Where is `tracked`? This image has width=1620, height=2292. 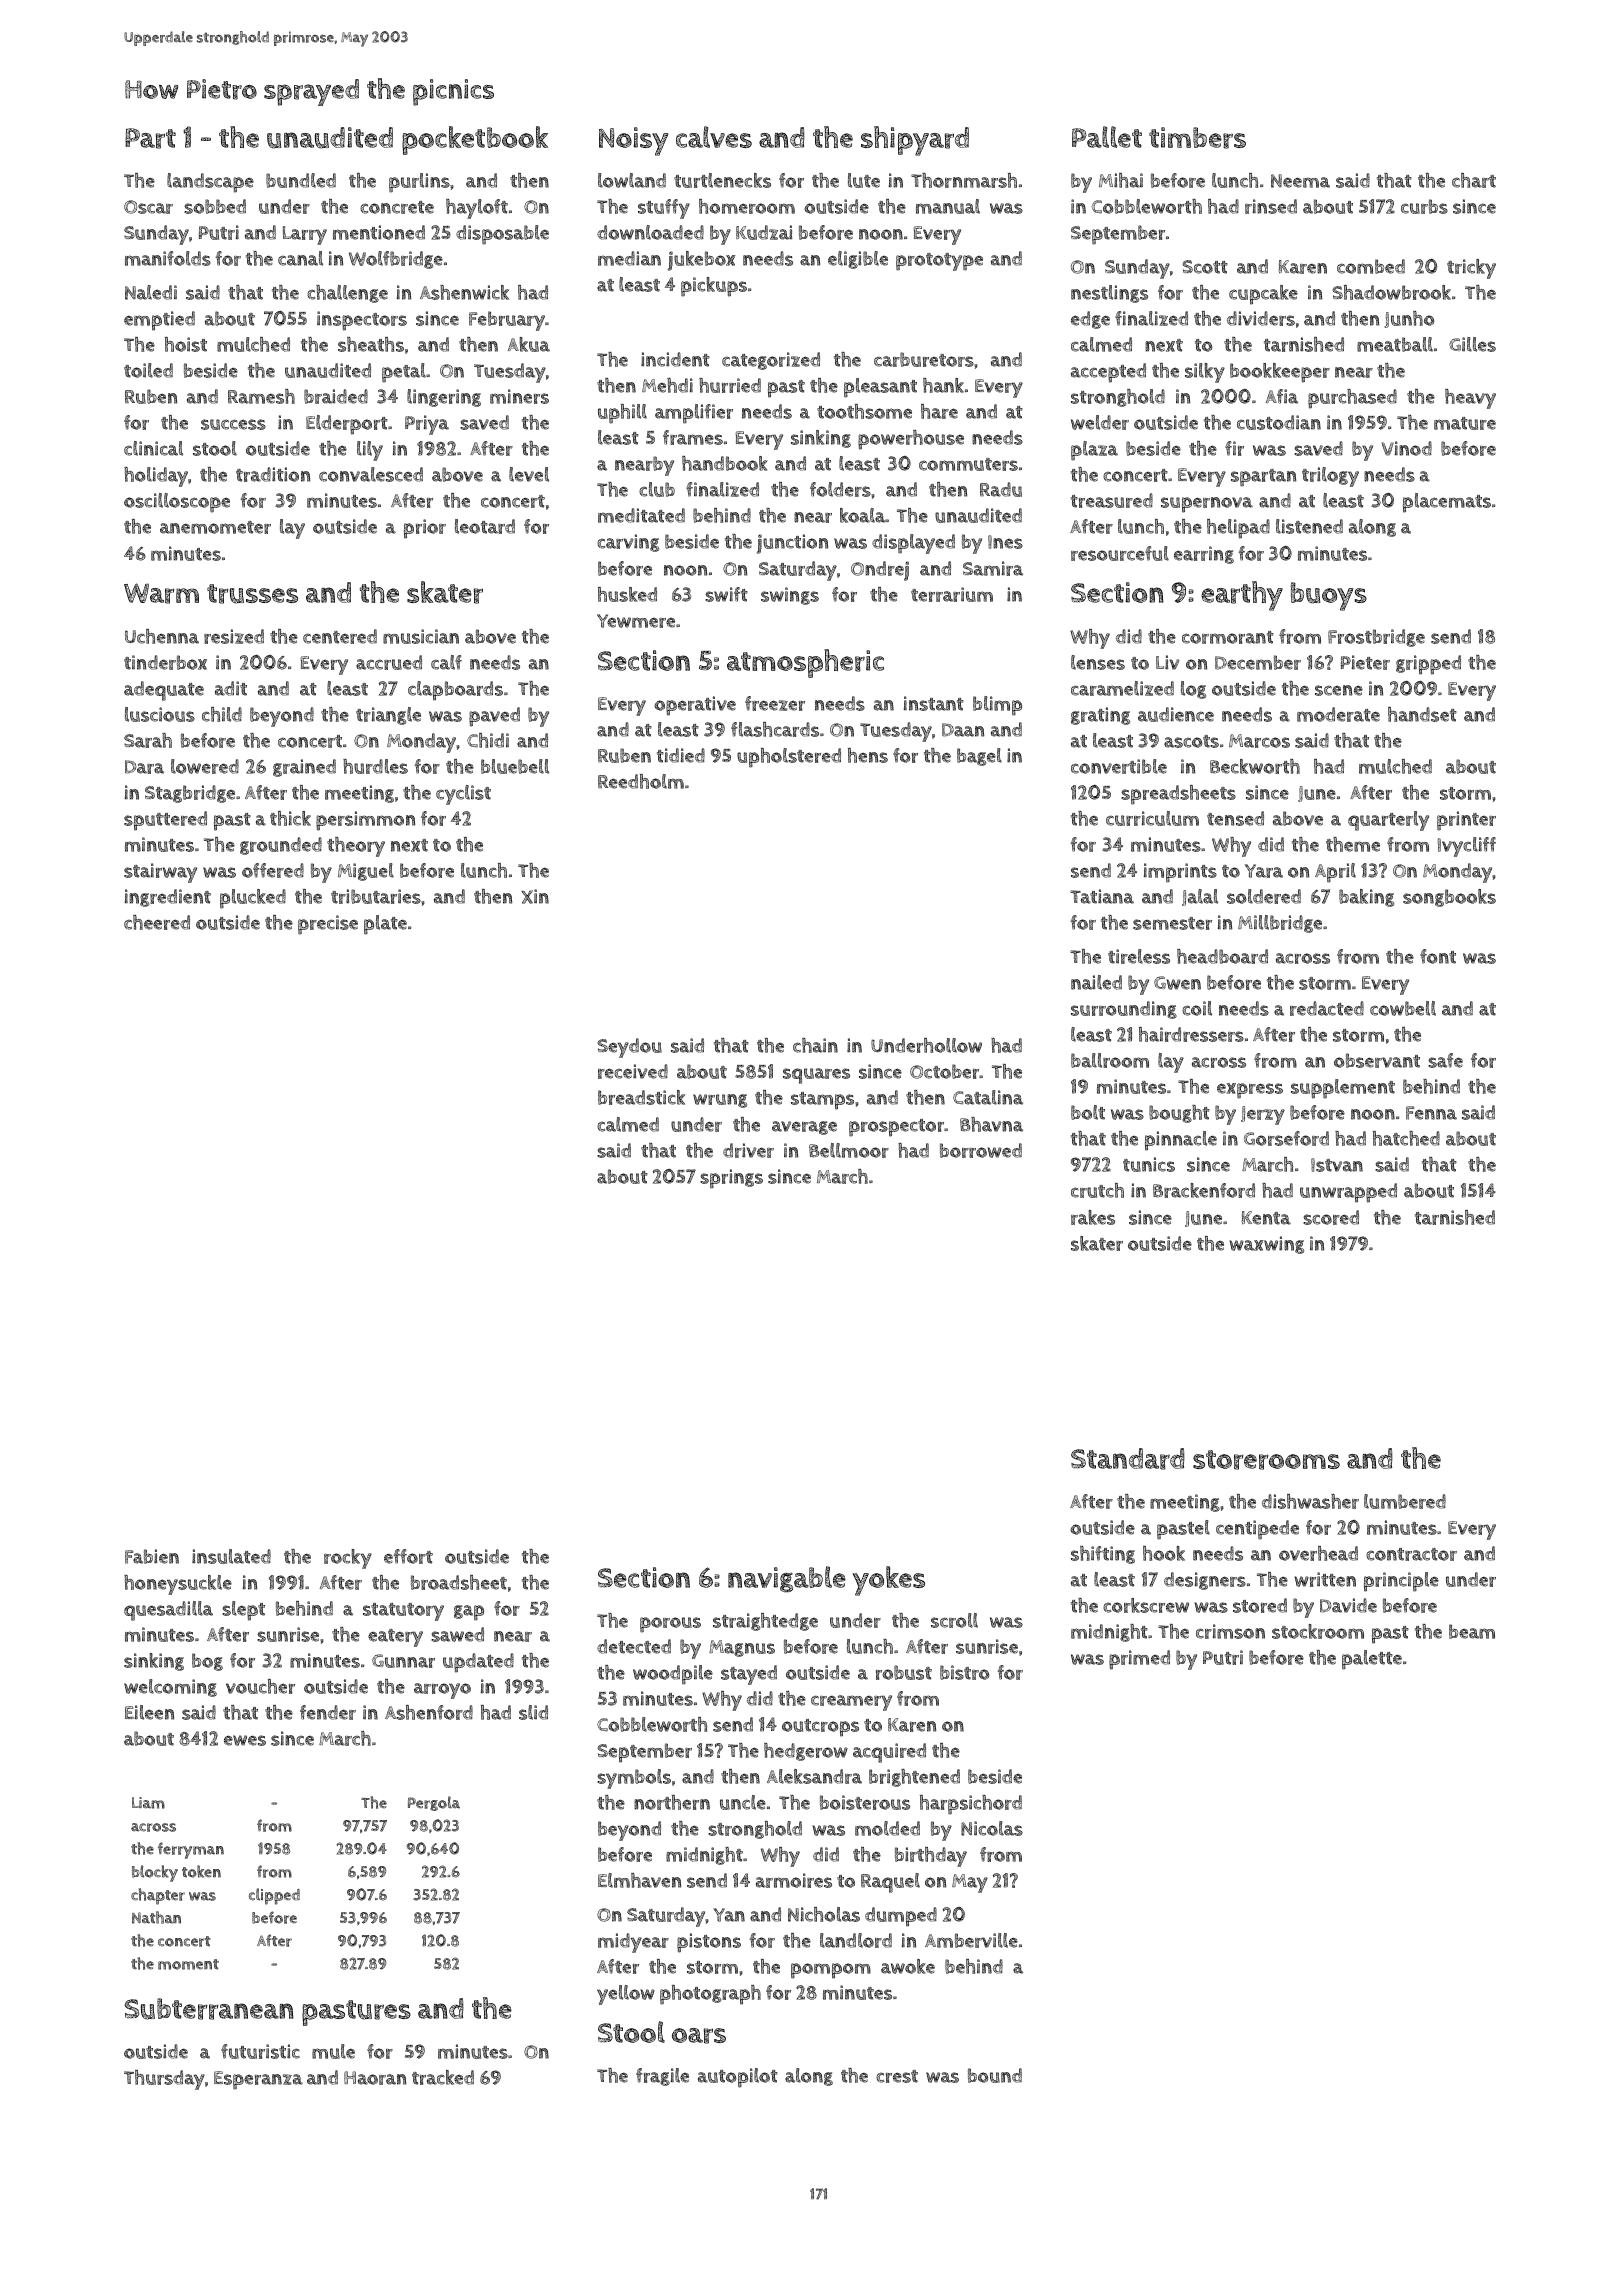
tracked is located at coordinates (443, 2077).
